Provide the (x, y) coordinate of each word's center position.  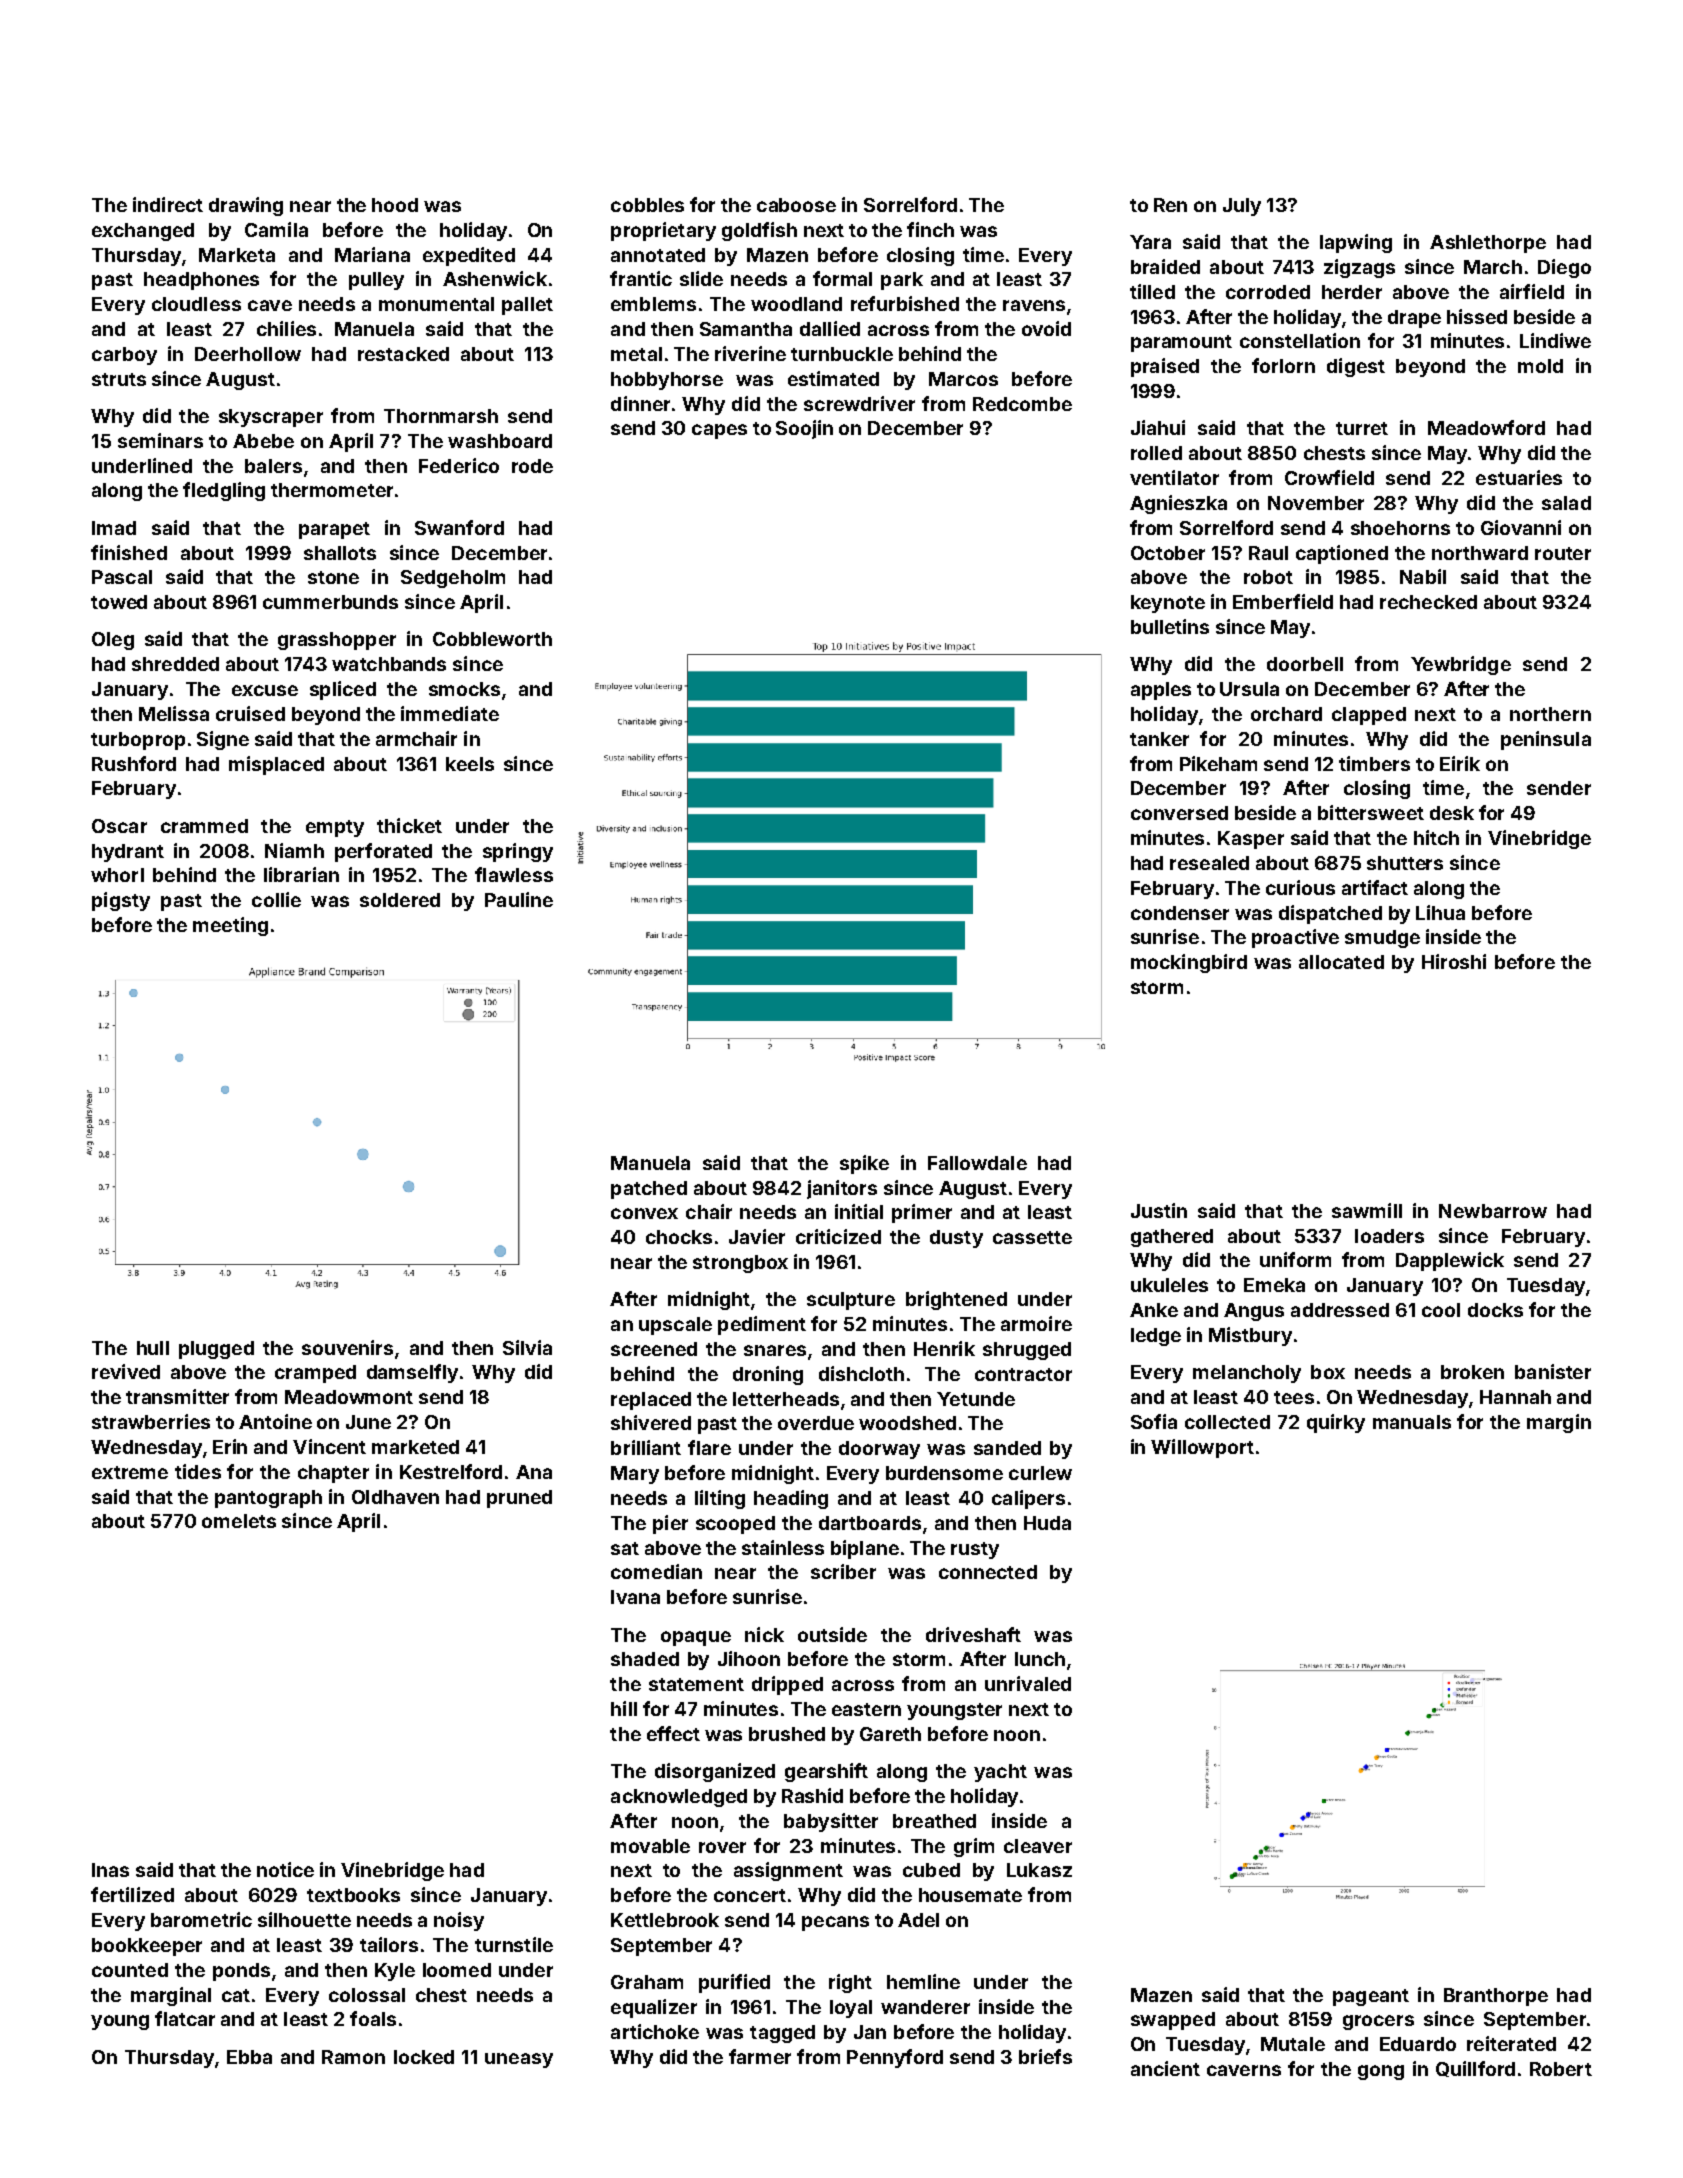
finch (930, 229)
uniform (1295, 1259)
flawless (514, 874)
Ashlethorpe (1488, 244)
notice (285, 1869)
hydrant (128, 853)
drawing (246, 206)
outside (832, 1634)
